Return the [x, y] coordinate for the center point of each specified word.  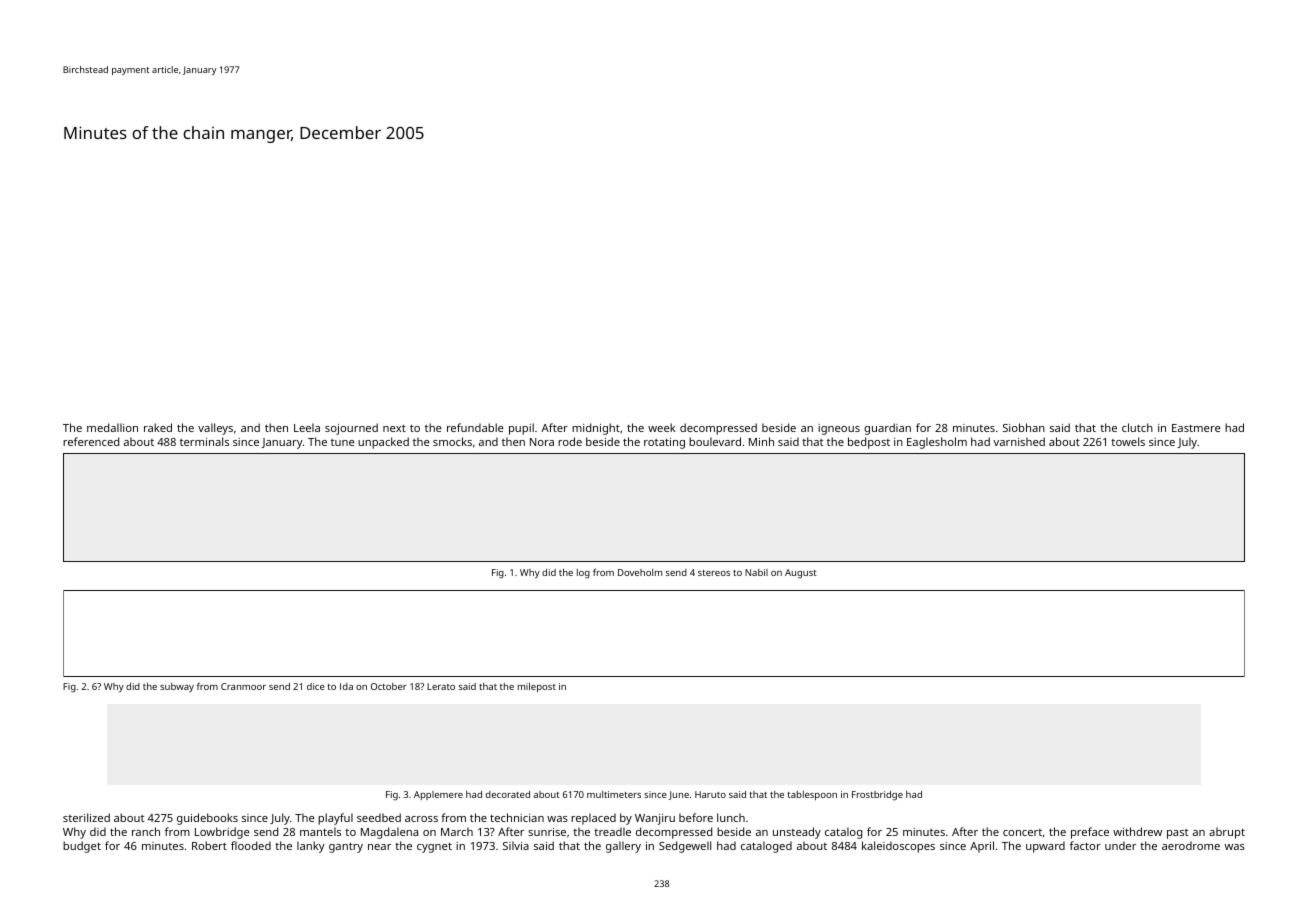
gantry [346, 847]
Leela [307, 427]
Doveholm [640, 572]
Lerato [441, 686]
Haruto [710, 794]
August [801, 574]
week [662, 427]
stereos [714, 573]
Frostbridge [877, 796]
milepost [537, 688]
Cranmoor [243, 686]
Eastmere [1196, 428]
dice [316, 686]
